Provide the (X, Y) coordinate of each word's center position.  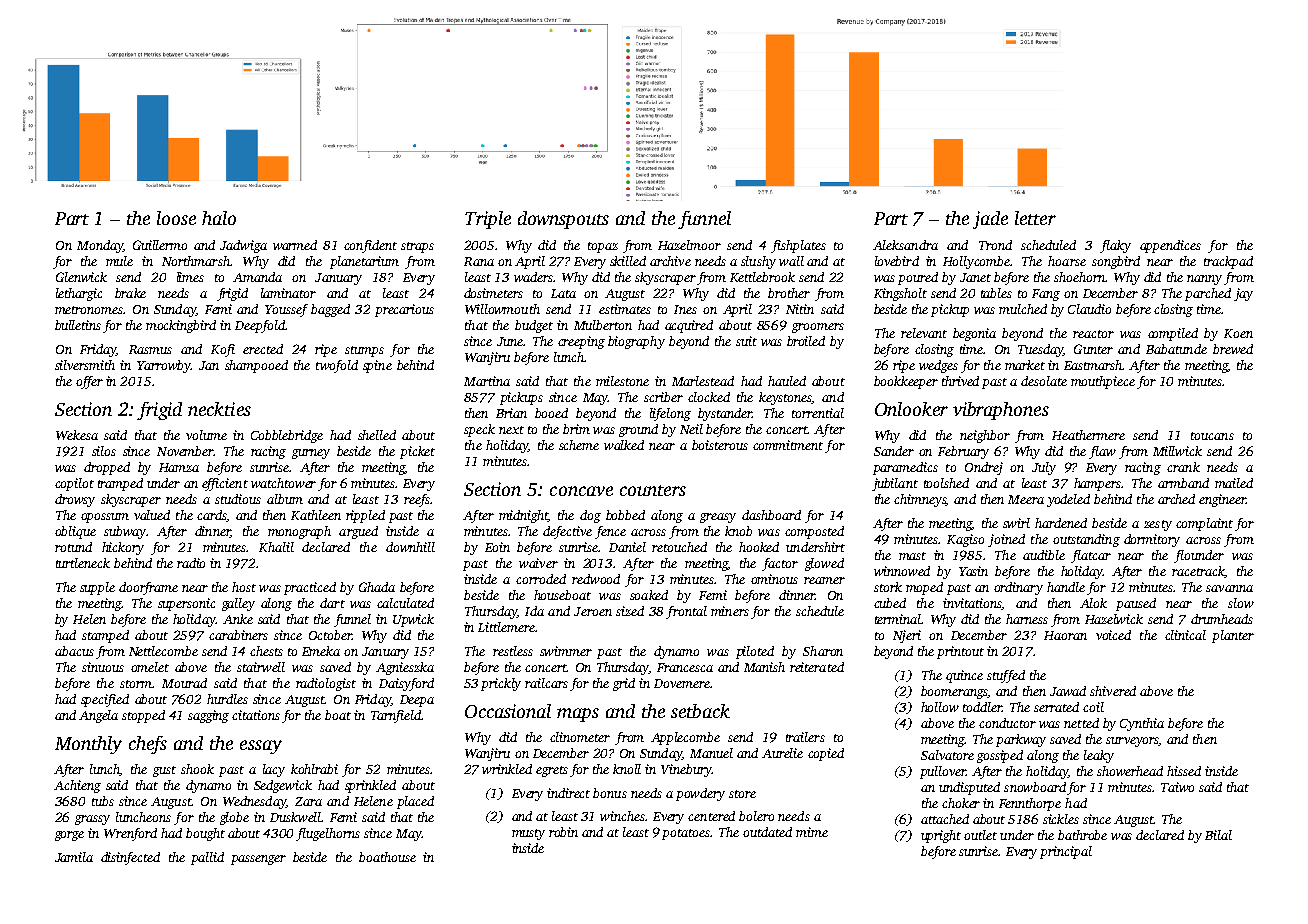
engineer (1222, 500)
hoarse (1067, 261)
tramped (120, 484)
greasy (718, 518)
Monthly (88, 745)
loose (176, 218)
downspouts (563, 220)
